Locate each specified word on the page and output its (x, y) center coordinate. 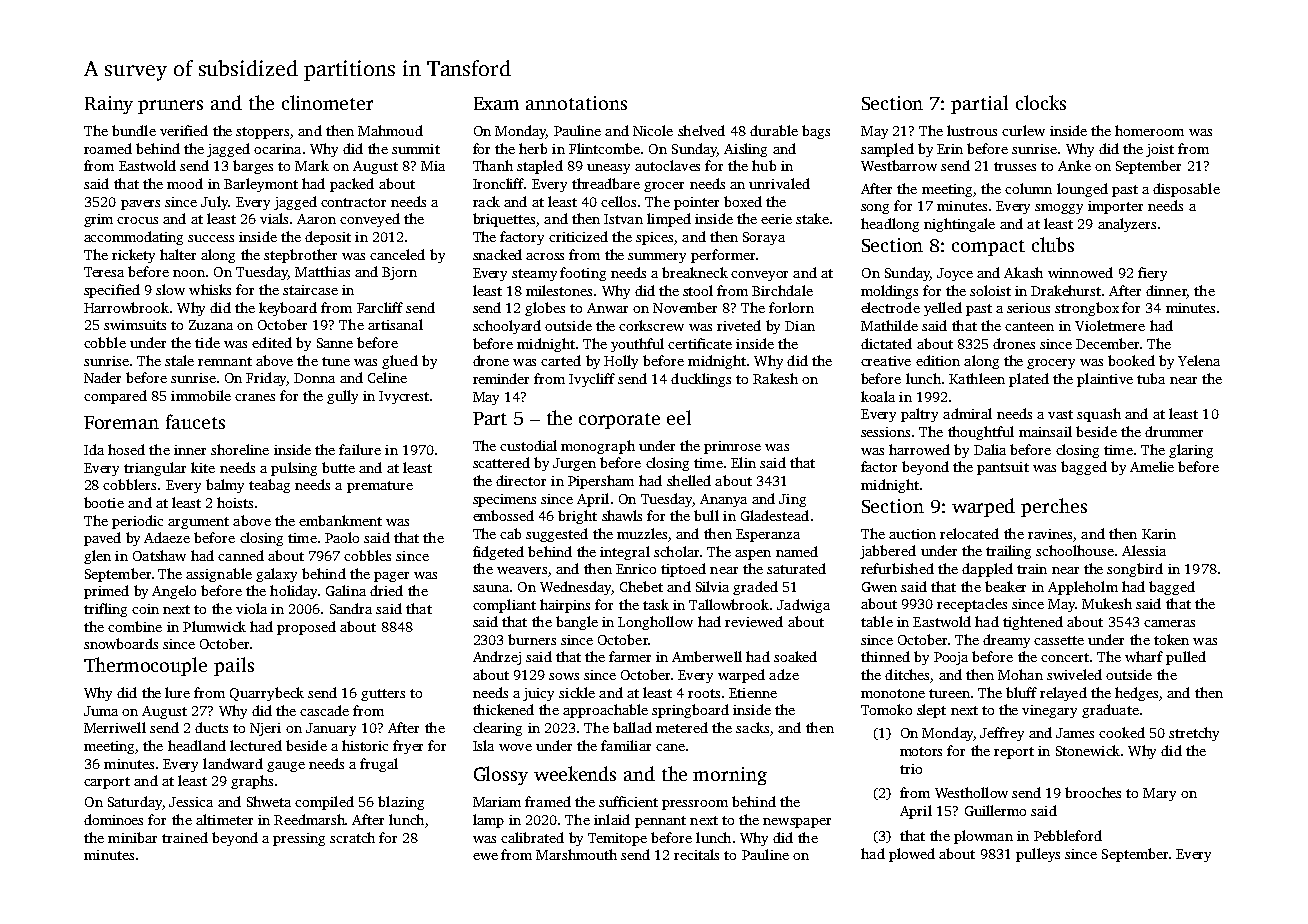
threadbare (606, 183)
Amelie (1152, 466)
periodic (137, 522)
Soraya (764, 238)
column (1028, 188)
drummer (1174, 431)
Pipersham (601, 482)
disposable (1186, 190)
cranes (255, 397)
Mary (1159, 794)
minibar (132, 837)
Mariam (497, 802)
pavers (140, 205)
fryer (408, 747)
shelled (689, 480)
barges (253, 167)
